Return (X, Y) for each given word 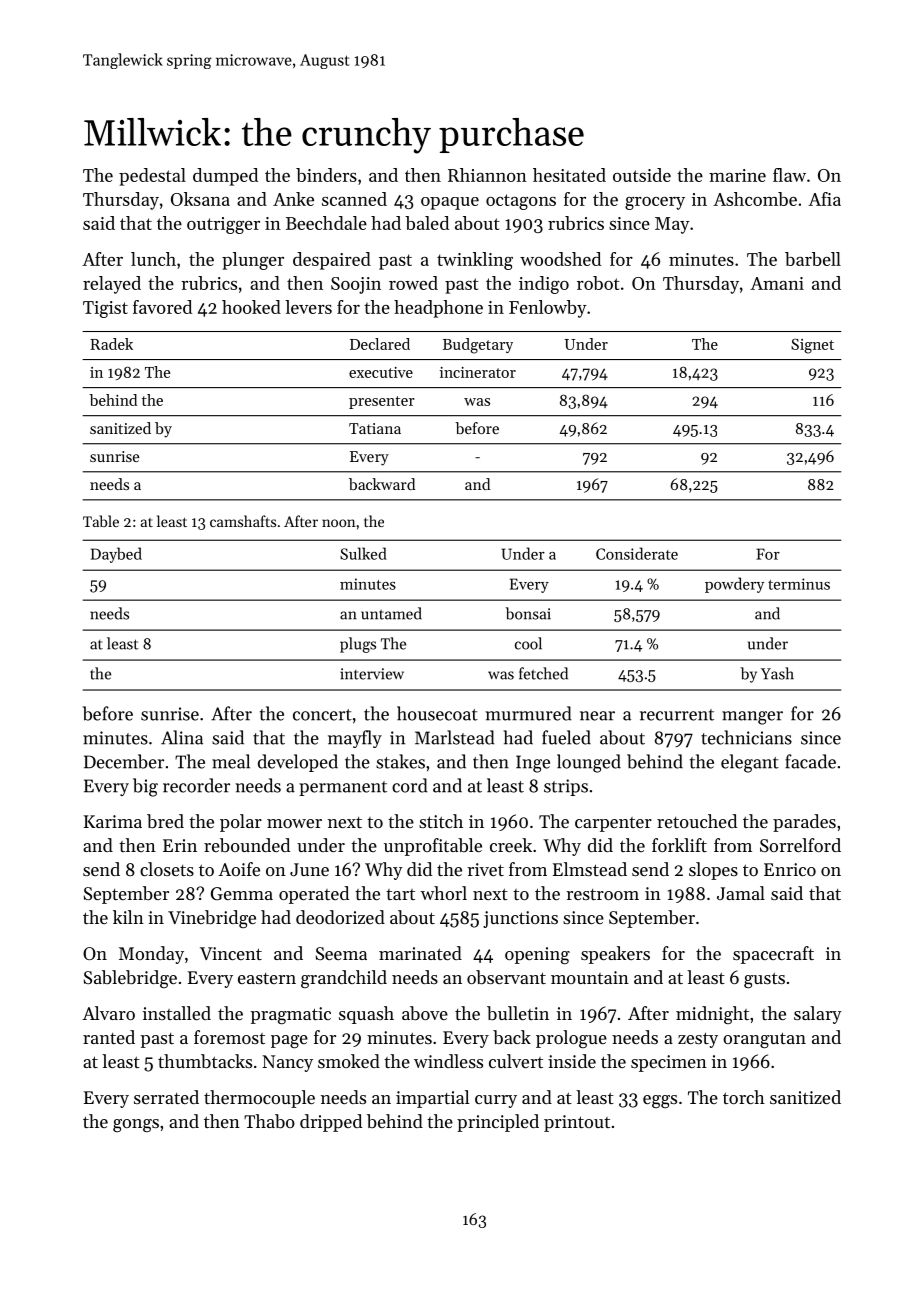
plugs (358, 645)
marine (737, 175)
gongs (136, 1125)
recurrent (677, 715)
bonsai (528, 613)
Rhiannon (487, 175)
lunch (153, 259)
